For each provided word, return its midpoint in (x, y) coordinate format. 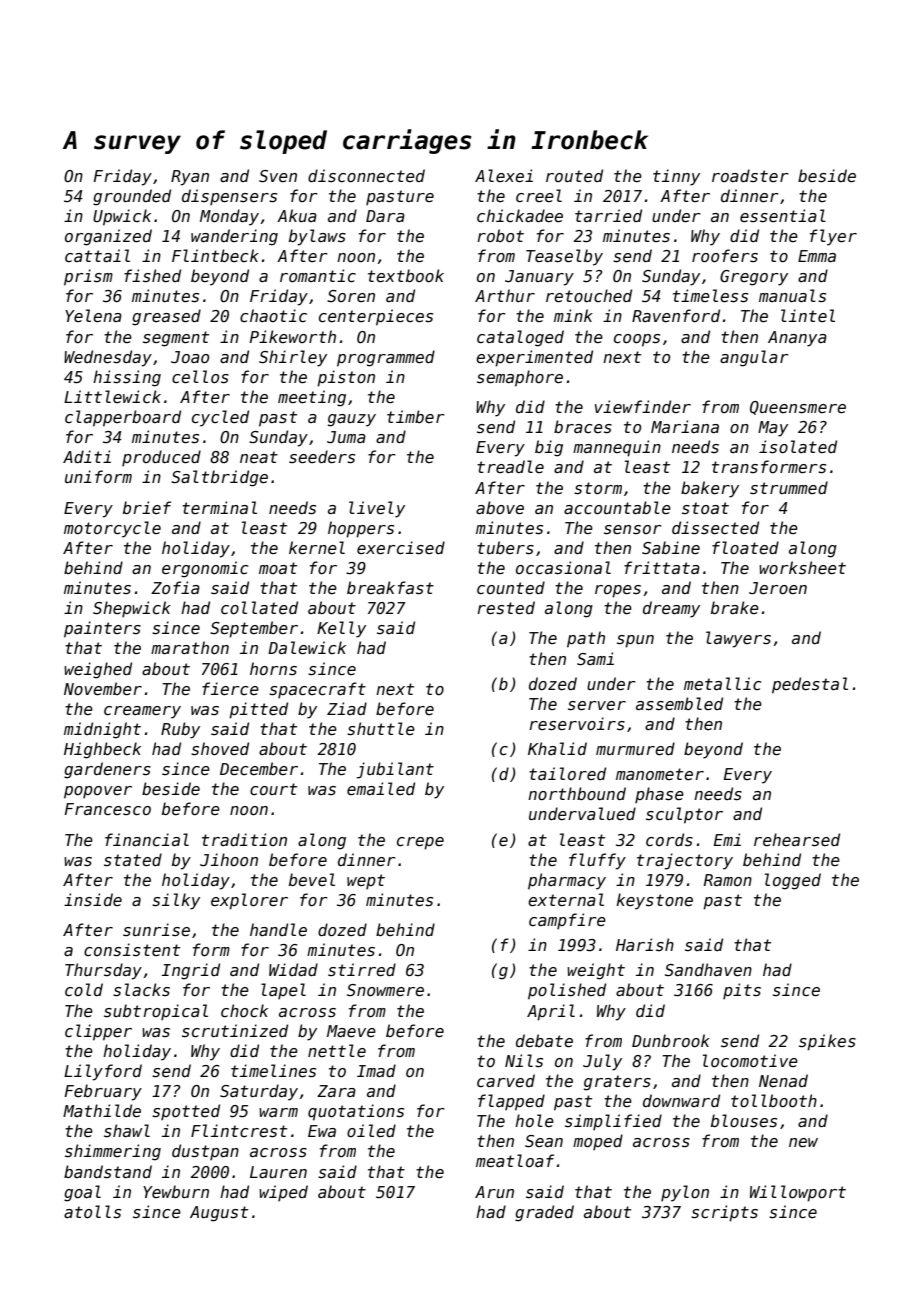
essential (783, 215)
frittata (662, 567)
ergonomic (205, 569)
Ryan (190, 178)
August (219, 1214)
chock (244, 1010)
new (803, 1142)
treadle (510, 466)
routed (574, 175)
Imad (376, 1070)
